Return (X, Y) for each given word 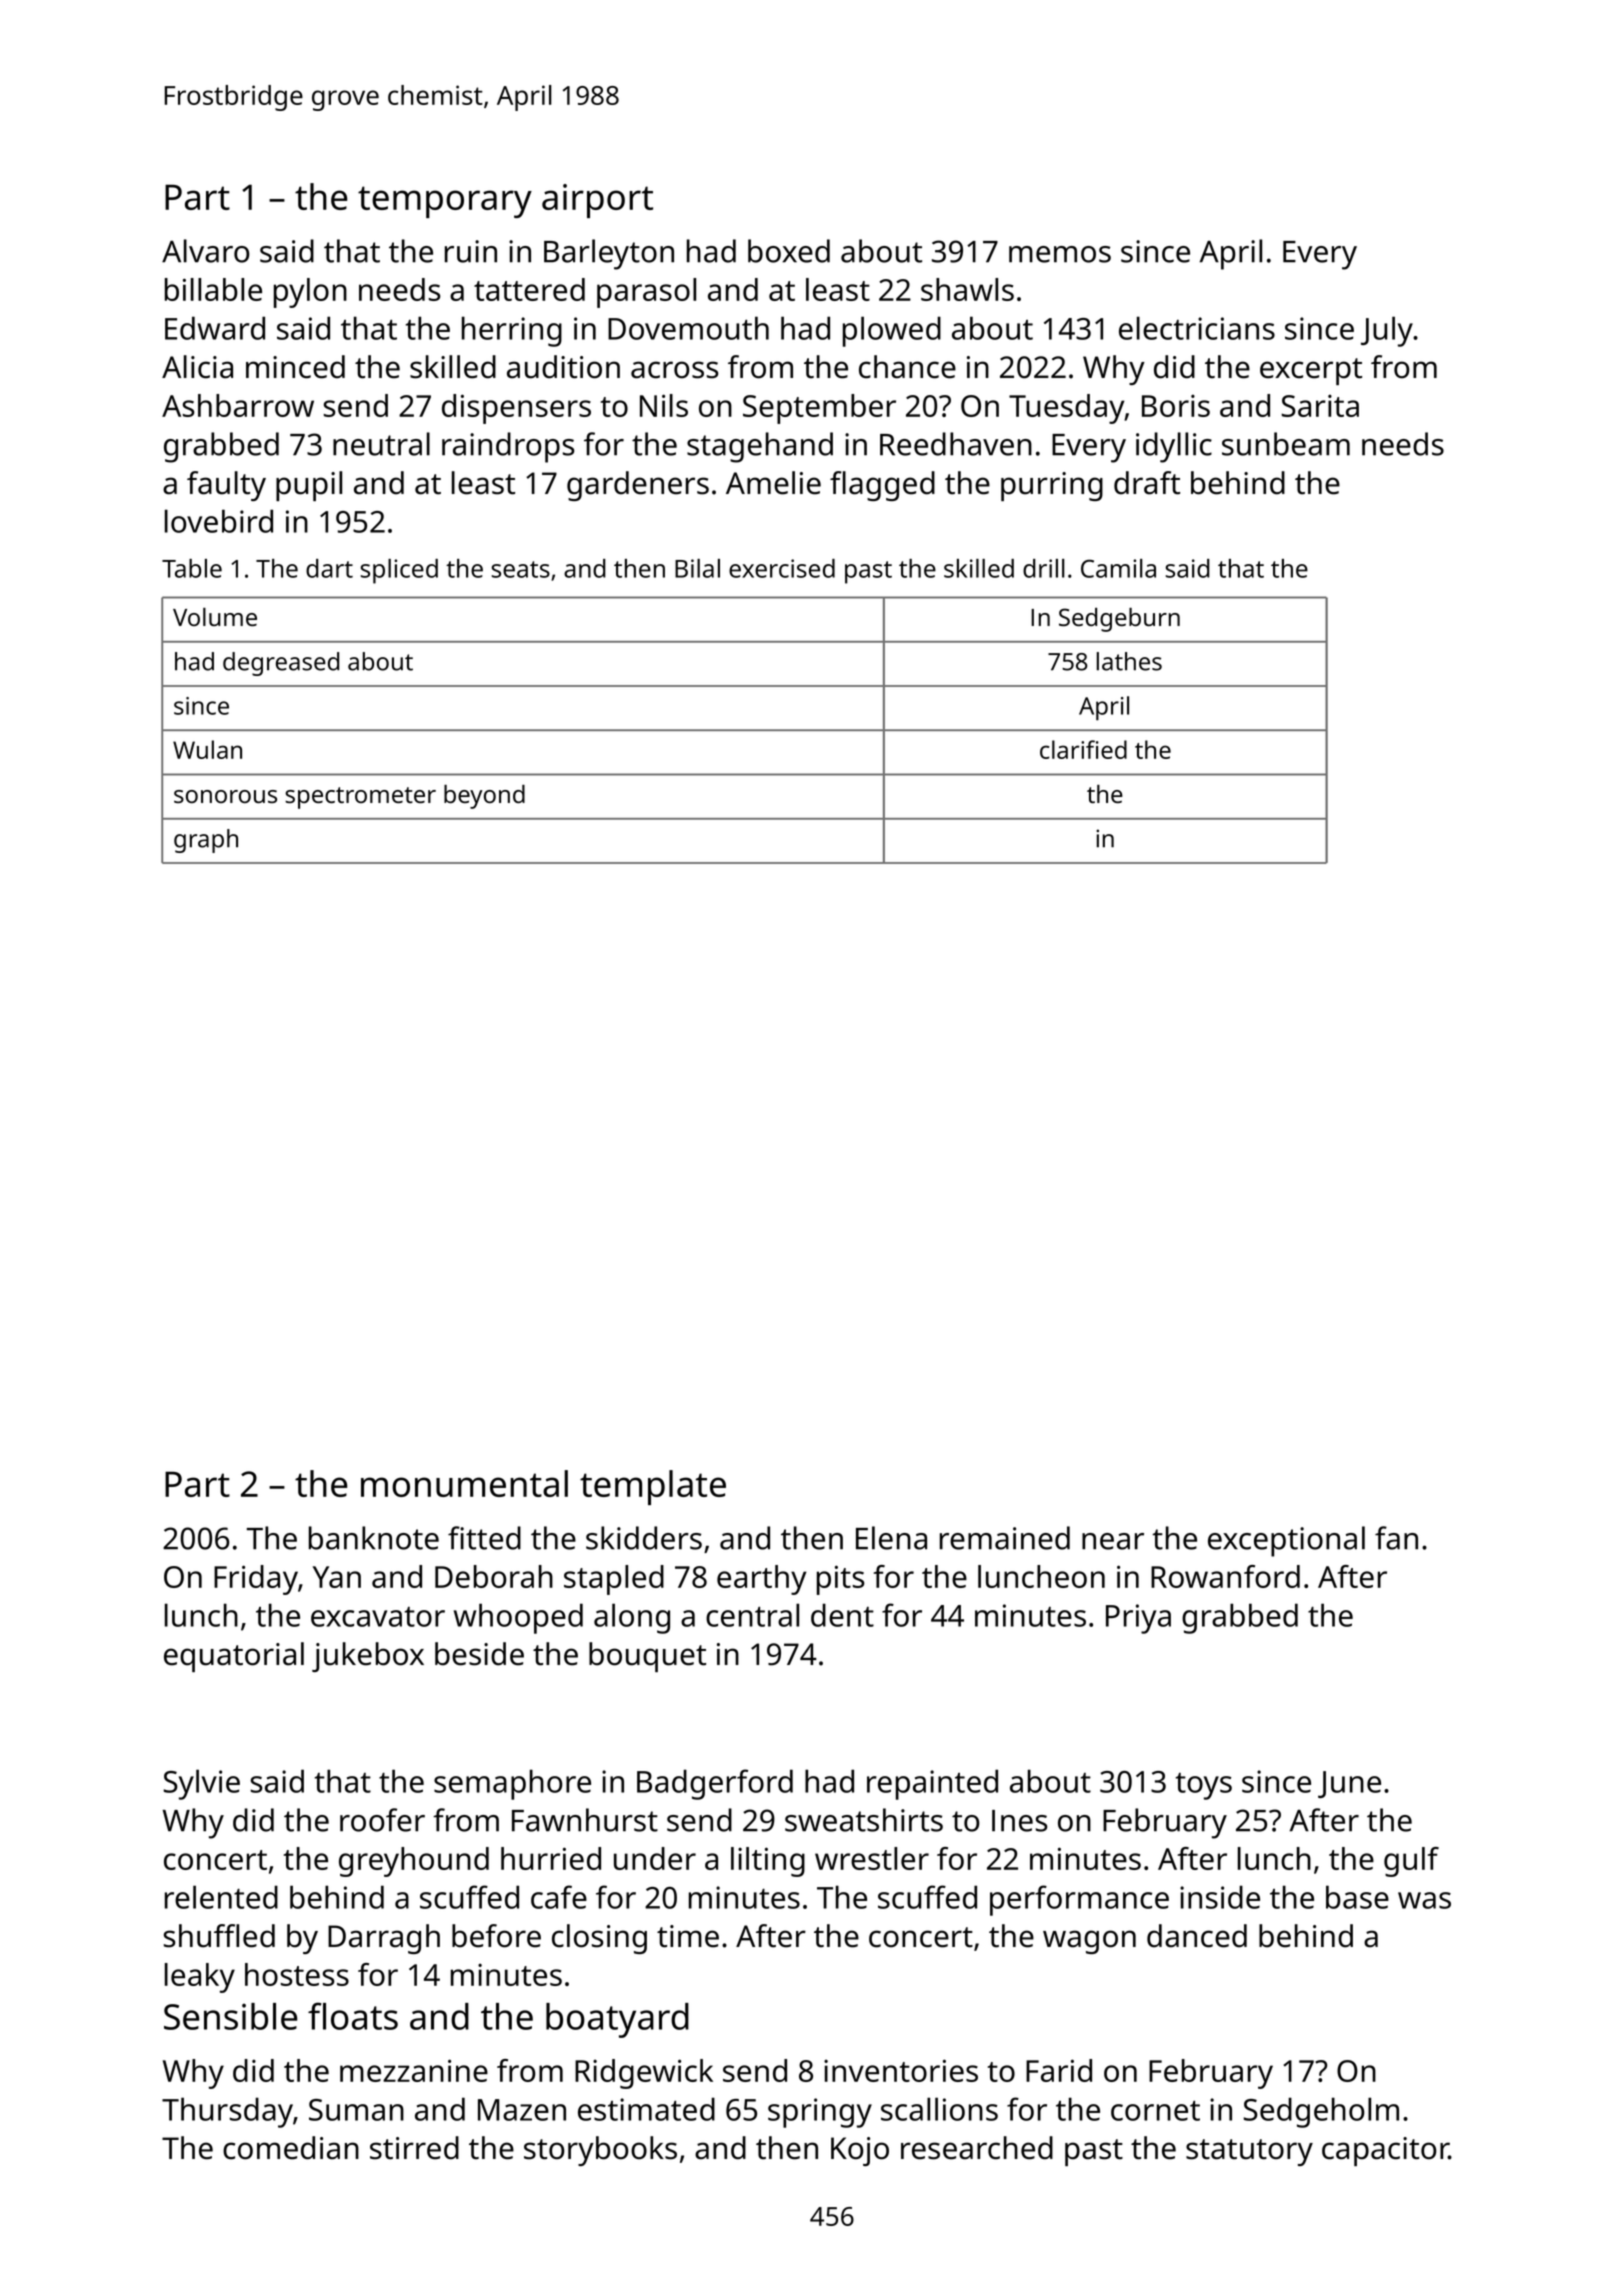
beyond (484, 797)
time (688, 1936)
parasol (646, 293)
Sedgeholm (1321, 2112)
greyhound (414, 1862)
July (1387, 331)
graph (206, 841)
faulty (226, 486)
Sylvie (201, 1784)
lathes (1129, 661)
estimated (646, 2109)
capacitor (1385, 2151)
